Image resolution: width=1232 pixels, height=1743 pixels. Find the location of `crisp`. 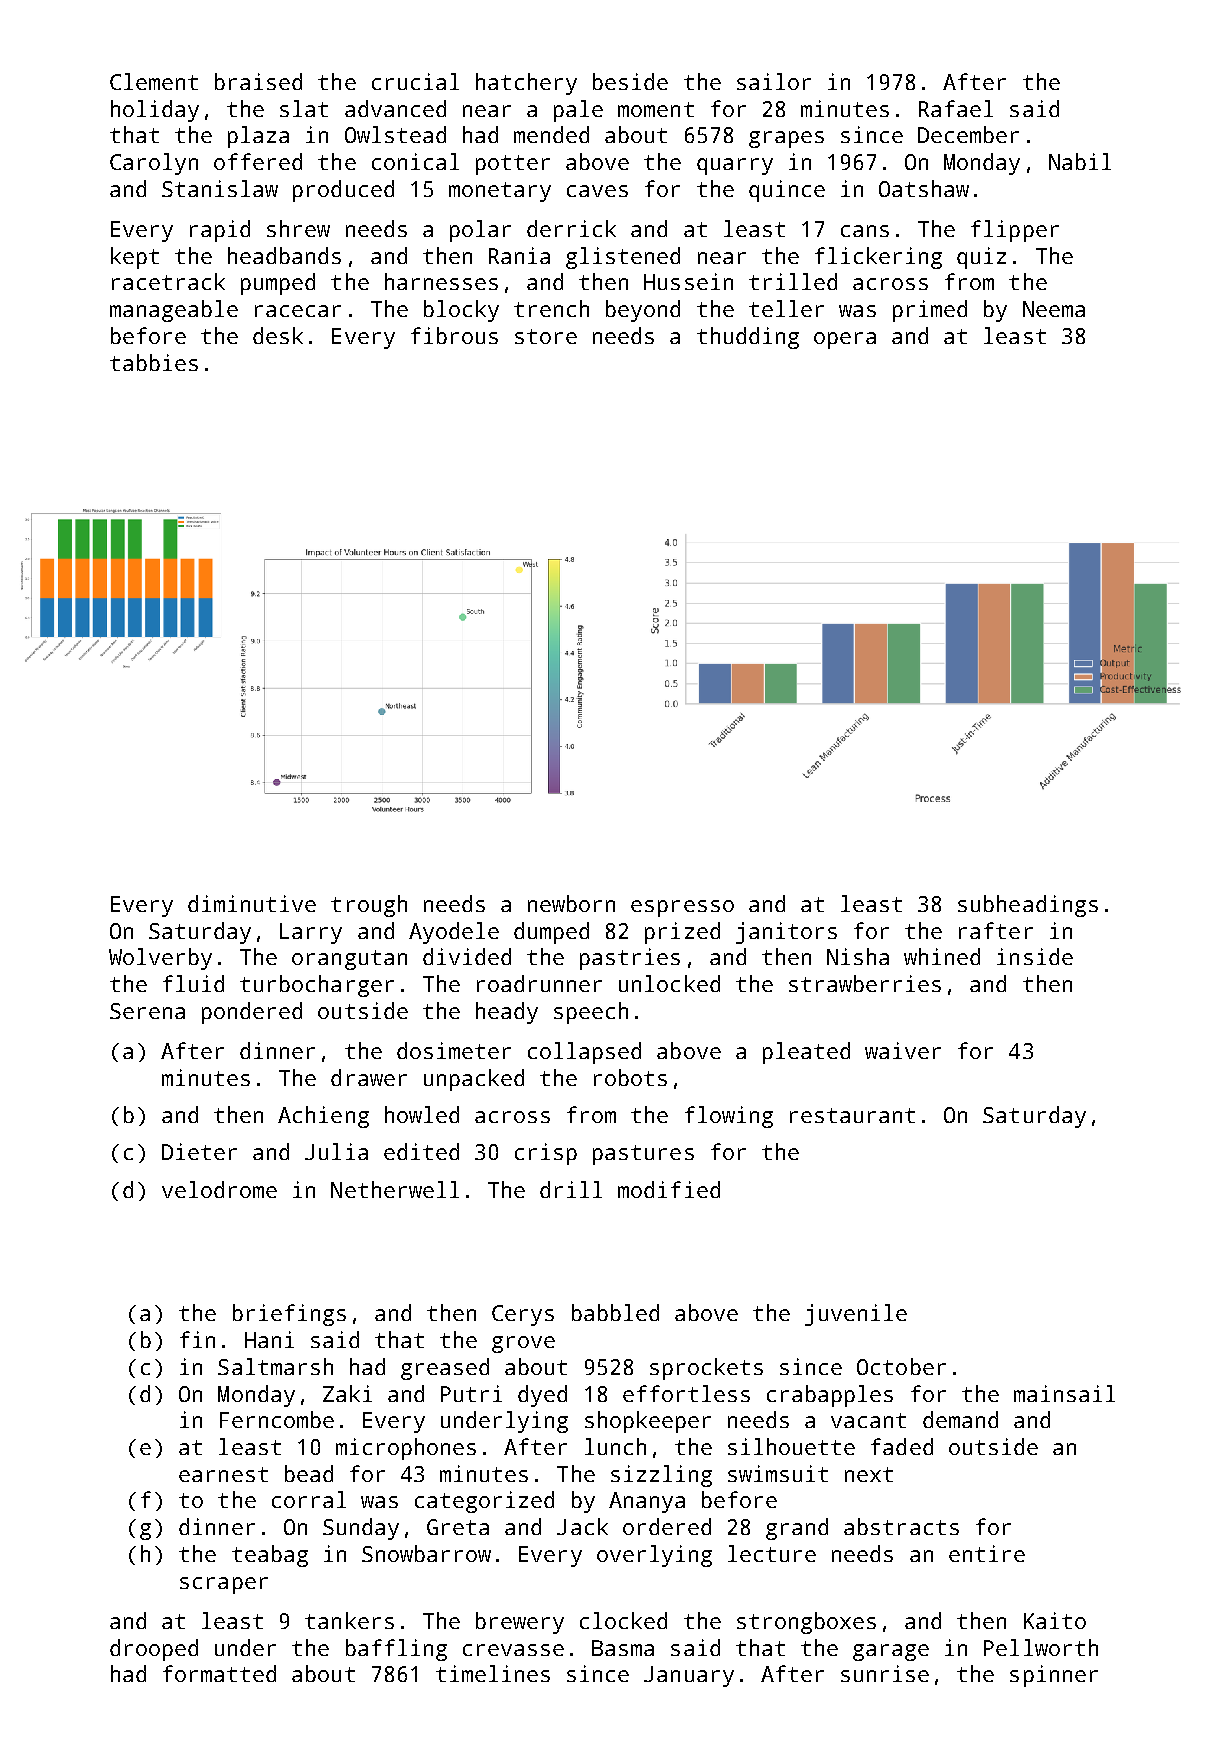

crisp is located at coordinates (546, 1154).
